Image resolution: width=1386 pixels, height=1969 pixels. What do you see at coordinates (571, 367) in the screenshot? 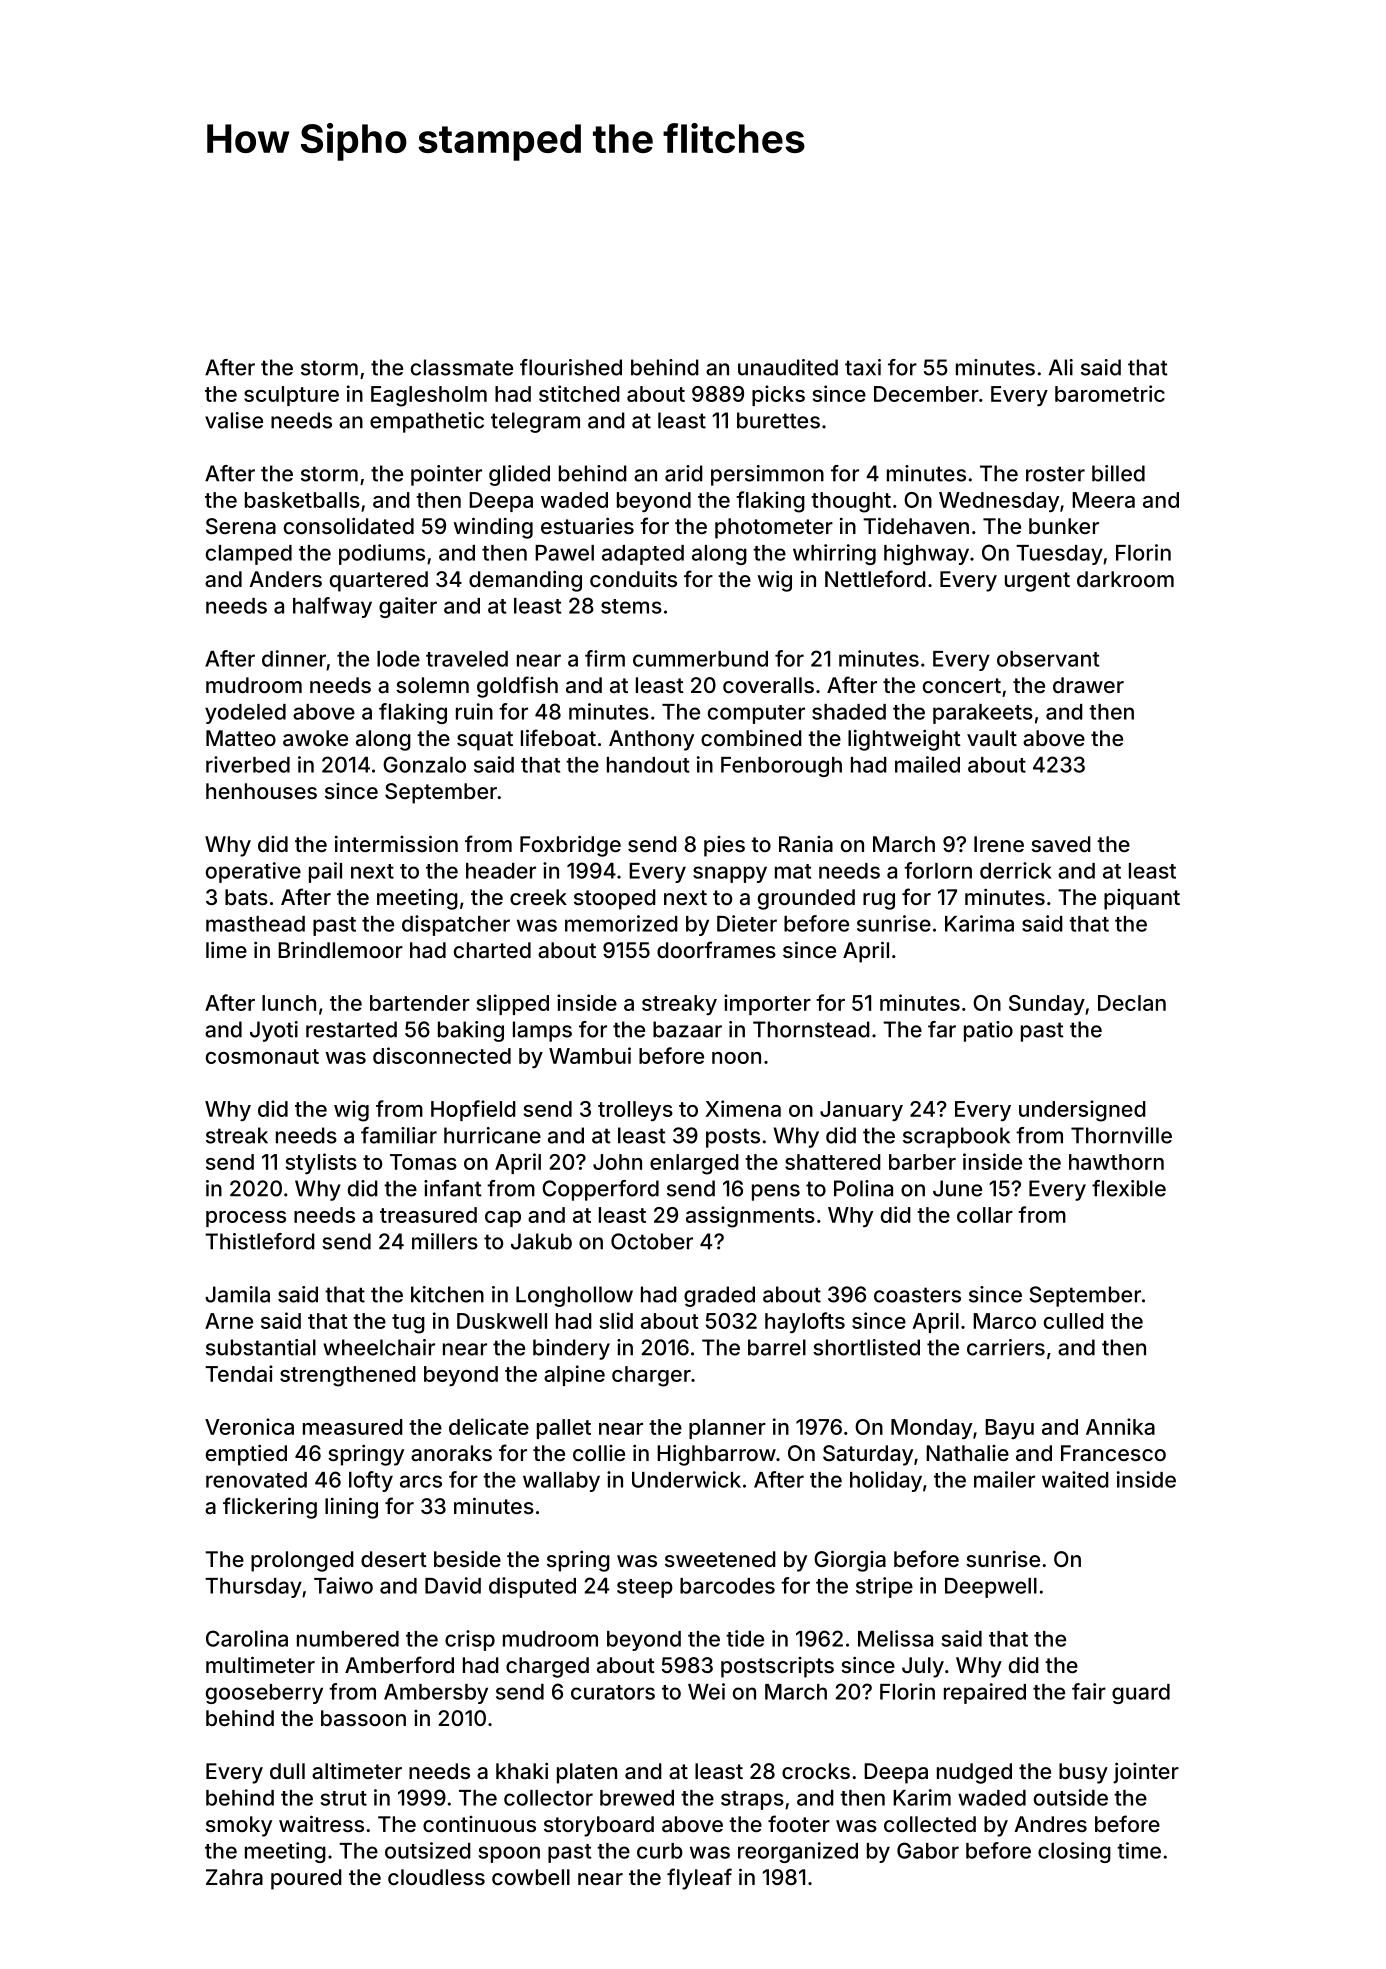
I see `flourished` at bounding box center [571, 367].
